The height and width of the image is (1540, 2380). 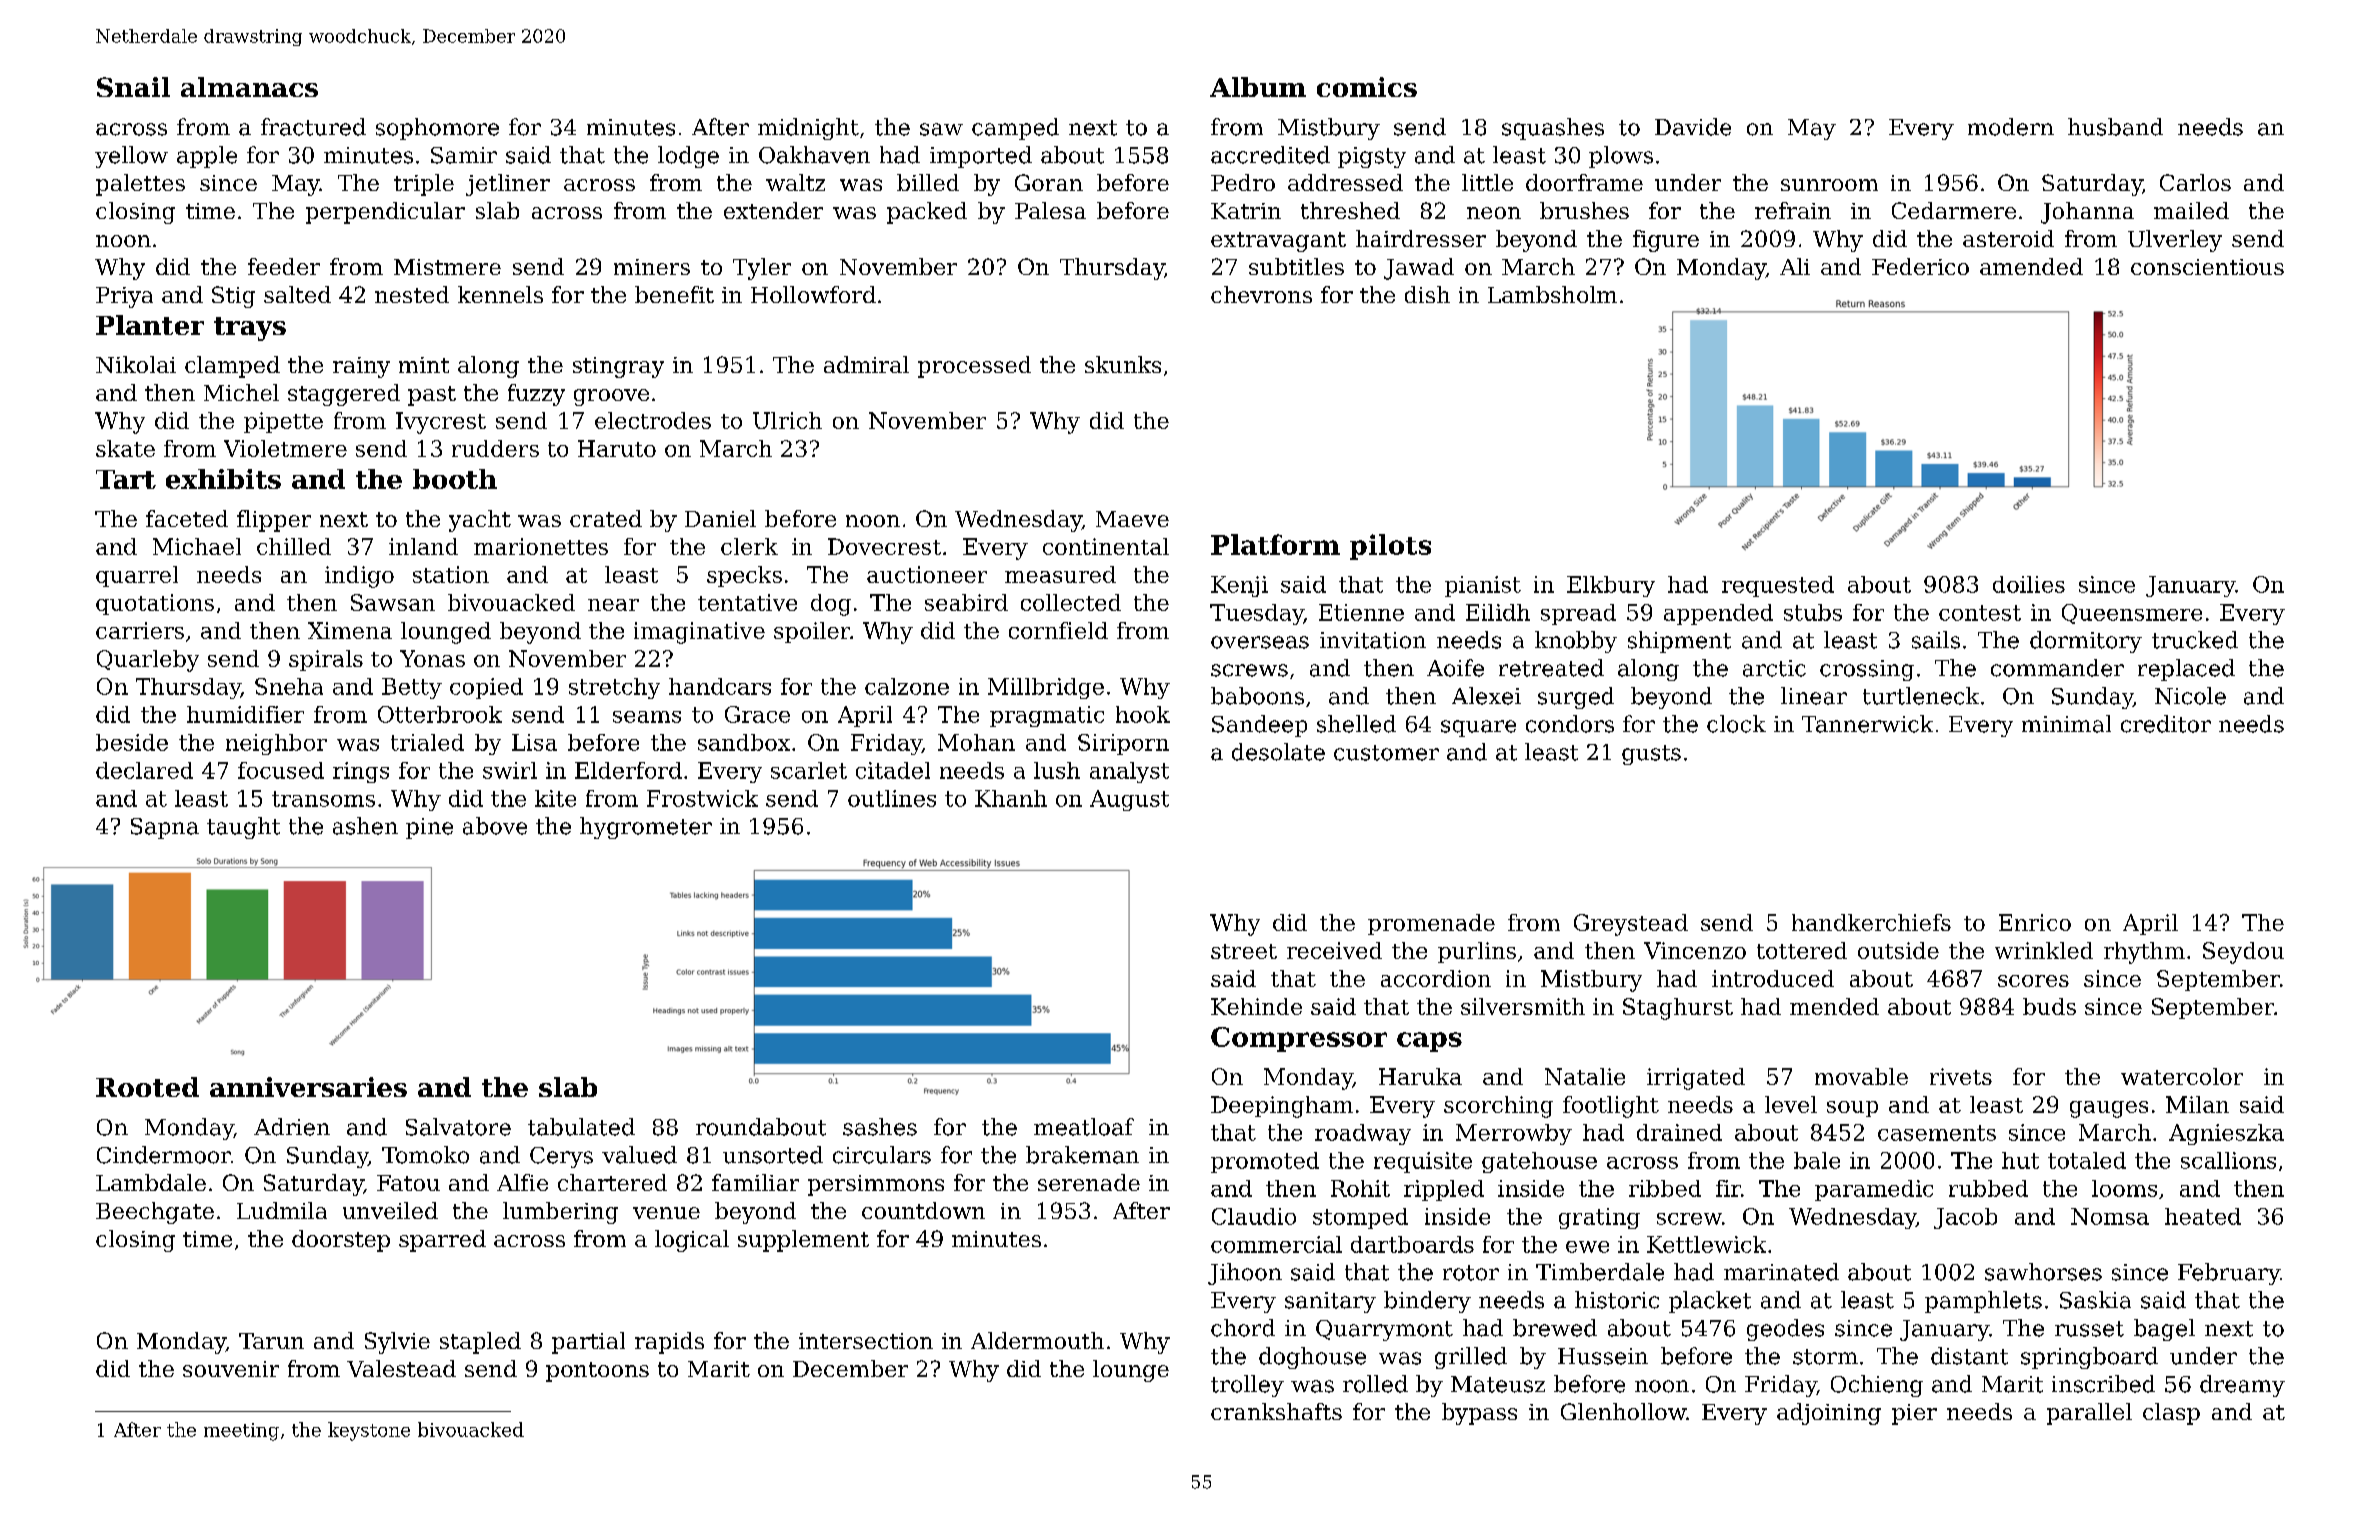 I want to click on comics, so click(x=1367, y=87).
